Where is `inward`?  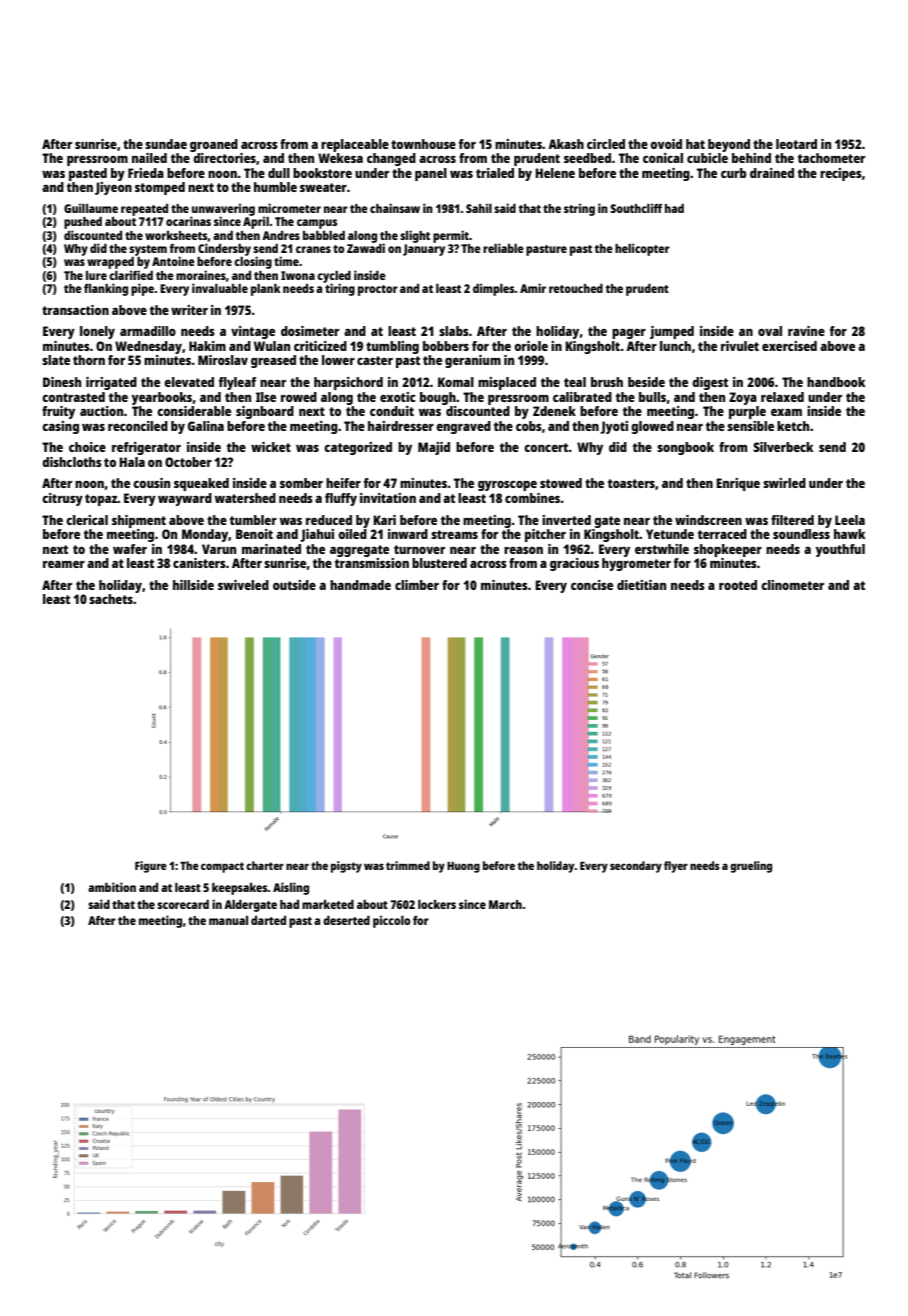
inward is located at coordinates (408, 534).
